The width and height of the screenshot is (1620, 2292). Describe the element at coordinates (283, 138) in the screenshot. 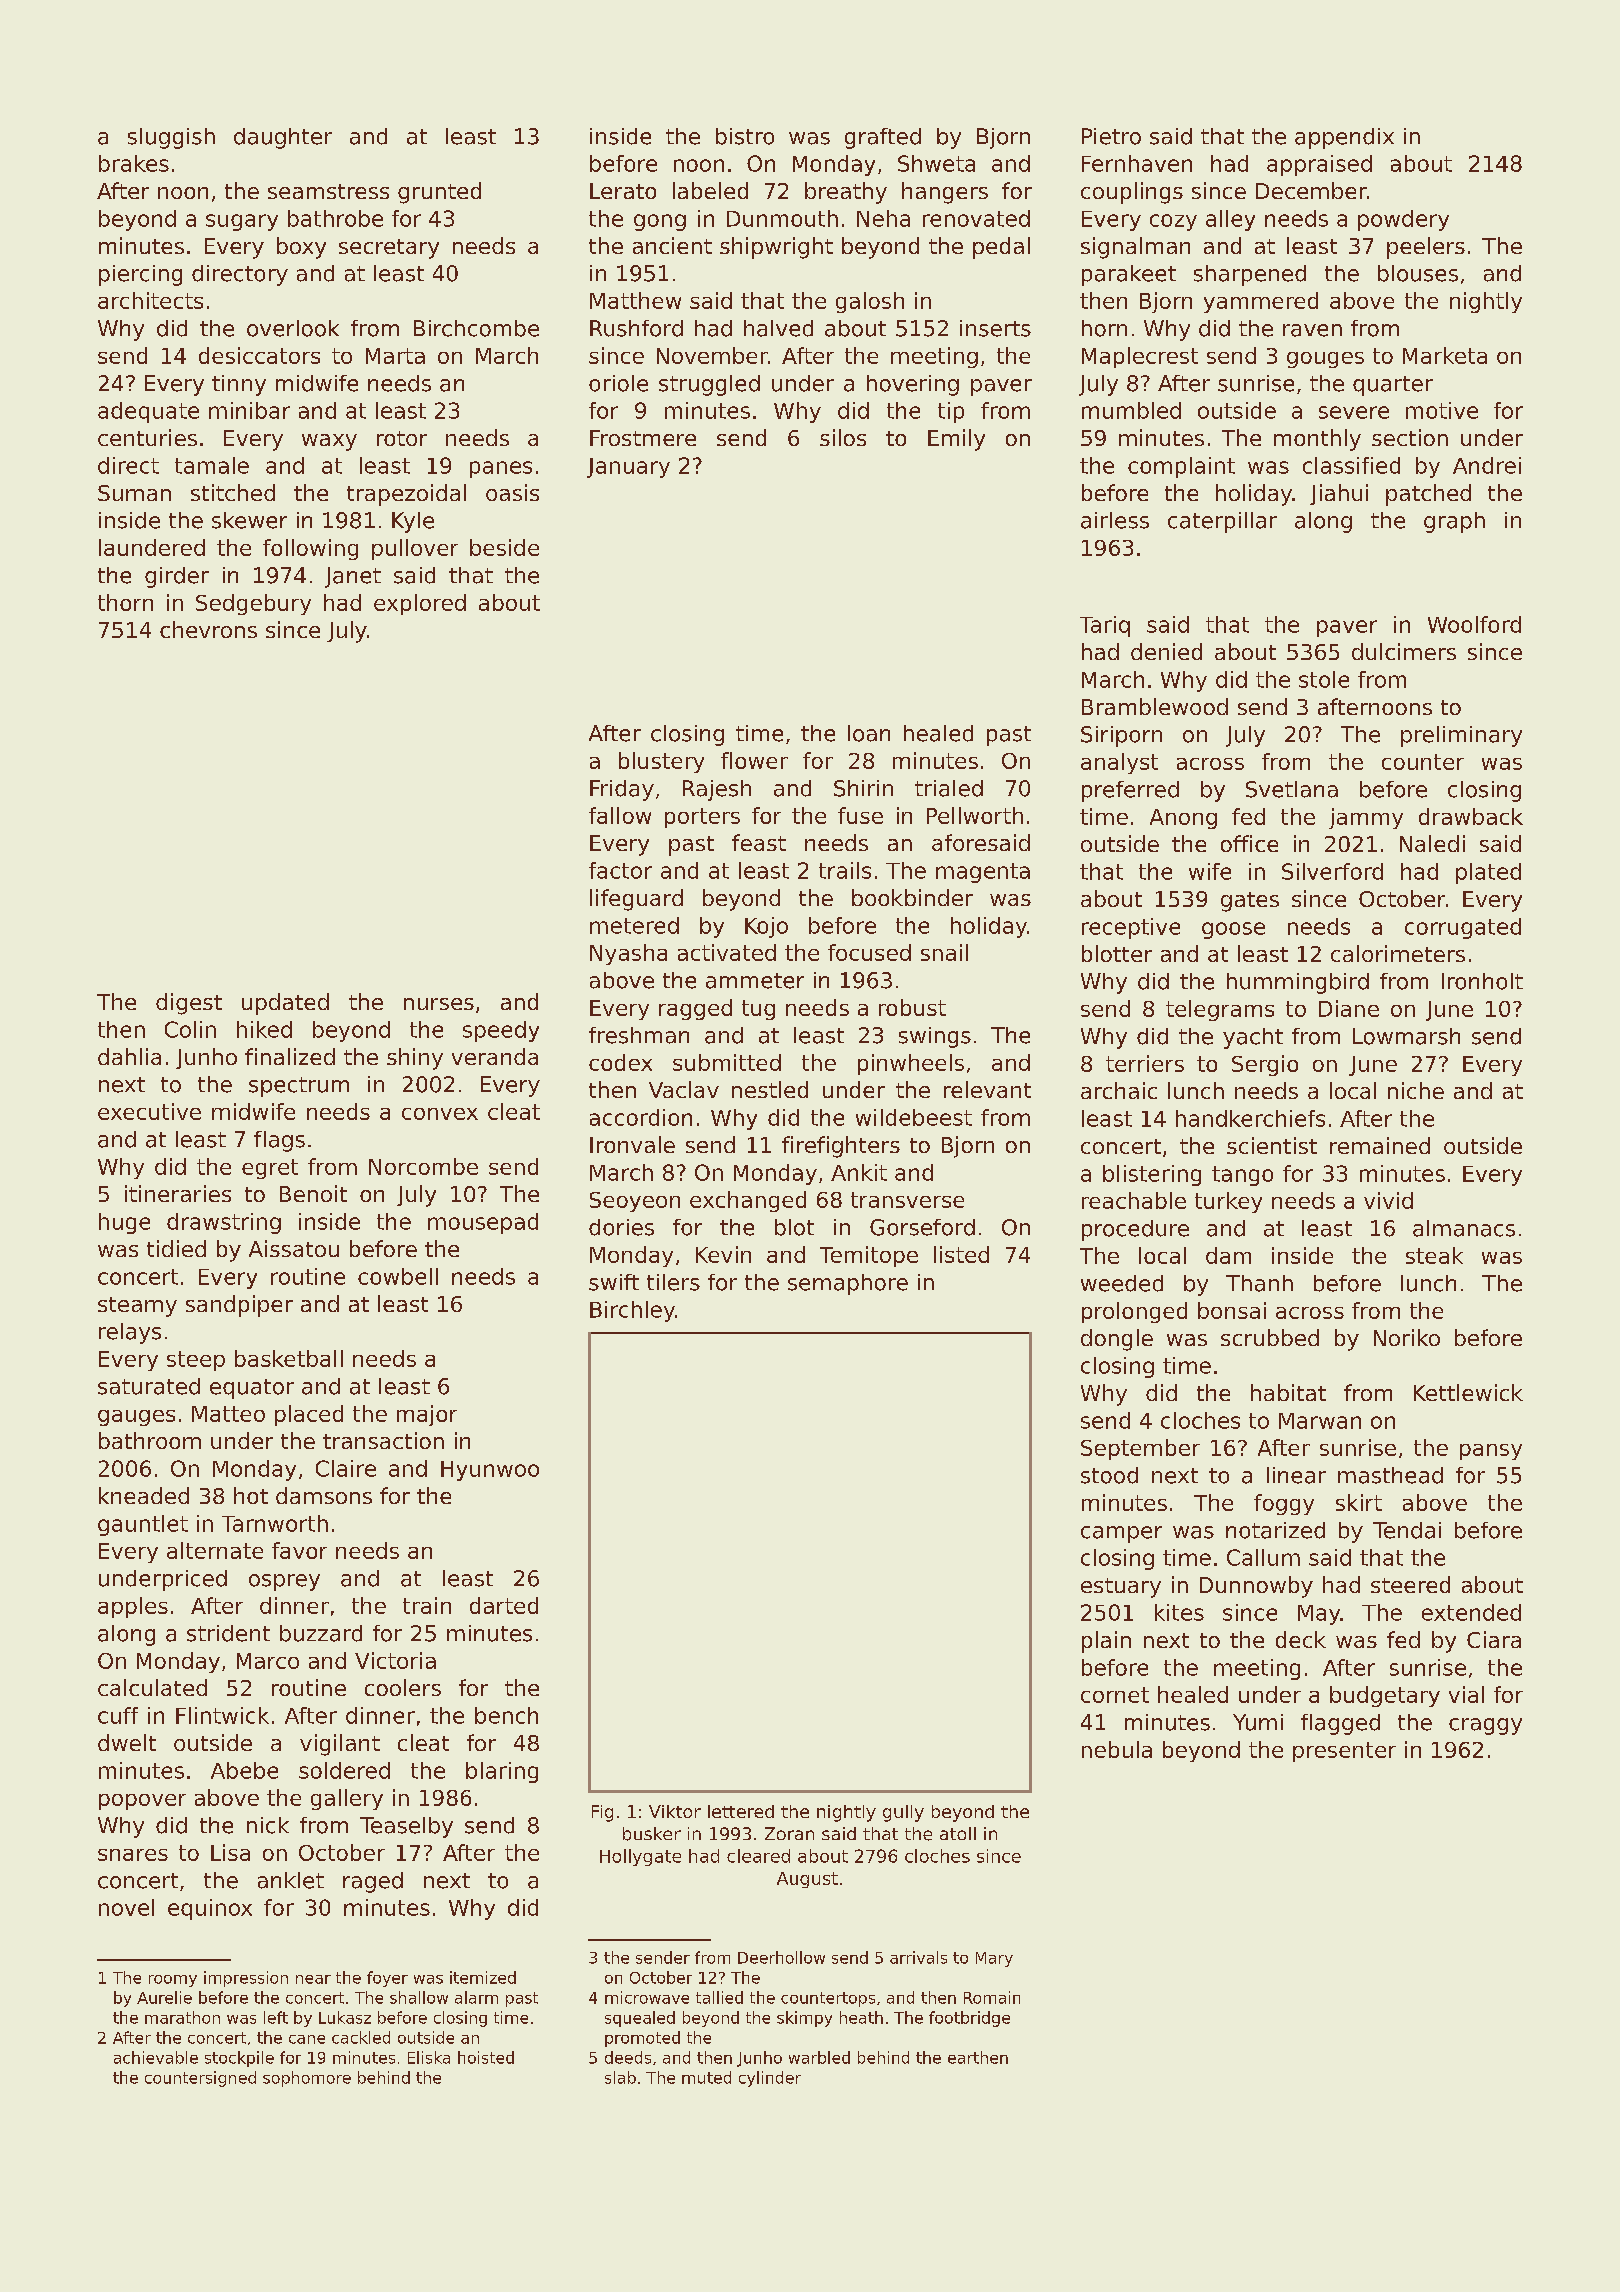

I see `daughter` at that location.
